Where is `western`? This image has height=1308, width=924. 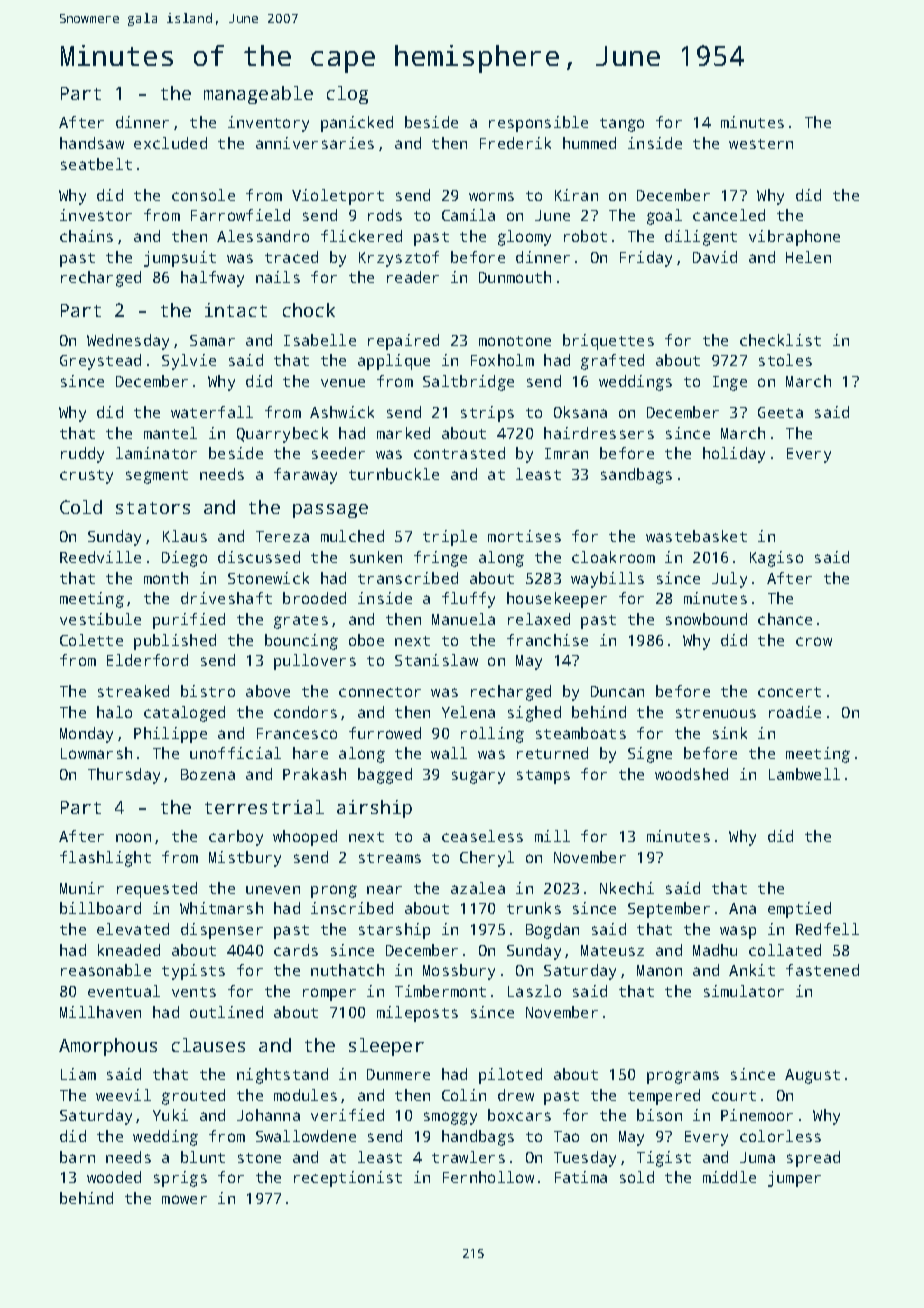 western is located at coordinates (761, 144).
